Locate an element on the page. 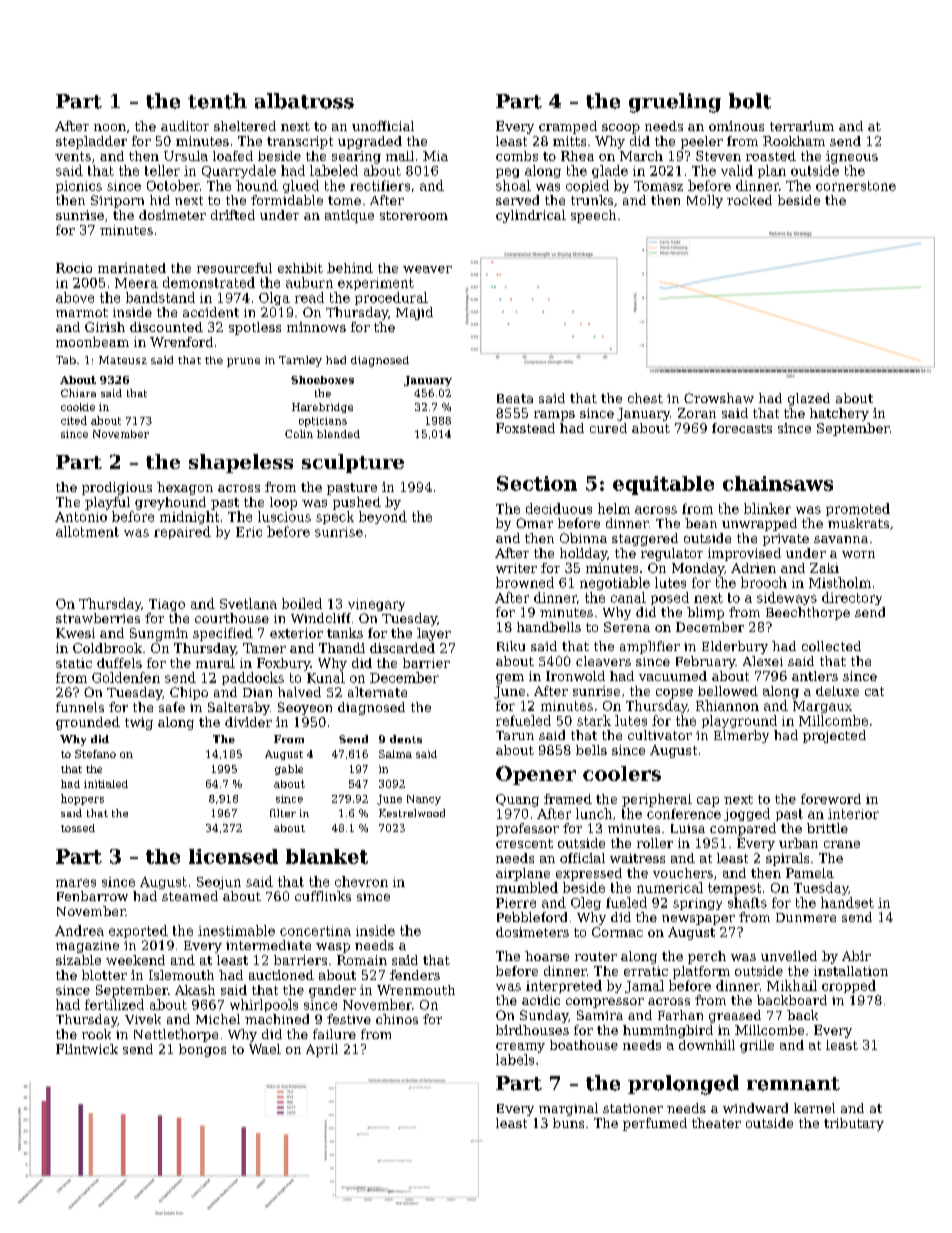 The width and height of the document is (952, 1233). Section is located at coordinates (537, 483).
